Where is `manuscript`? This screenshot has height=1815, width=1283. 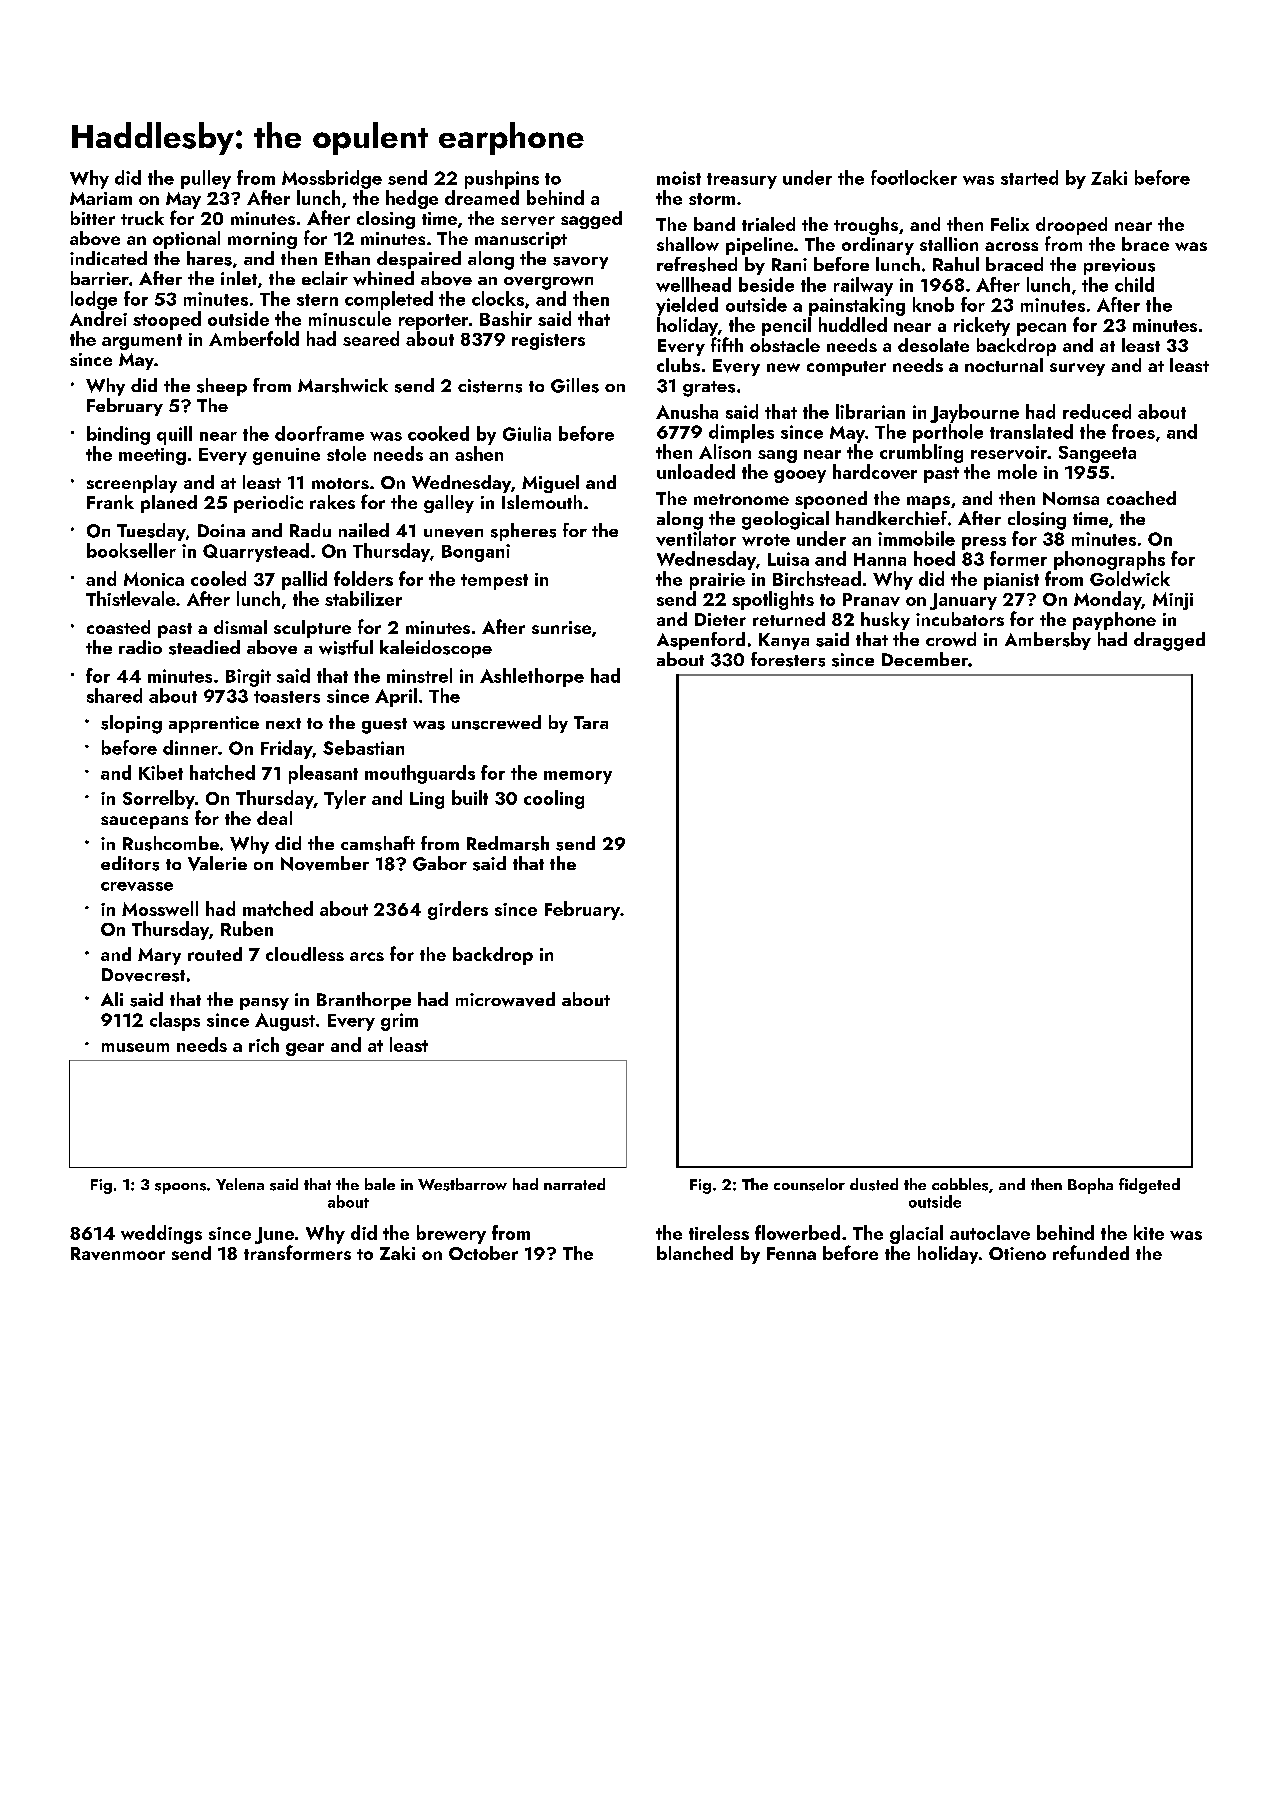 manuscript is located at coordinates (521, 240).
